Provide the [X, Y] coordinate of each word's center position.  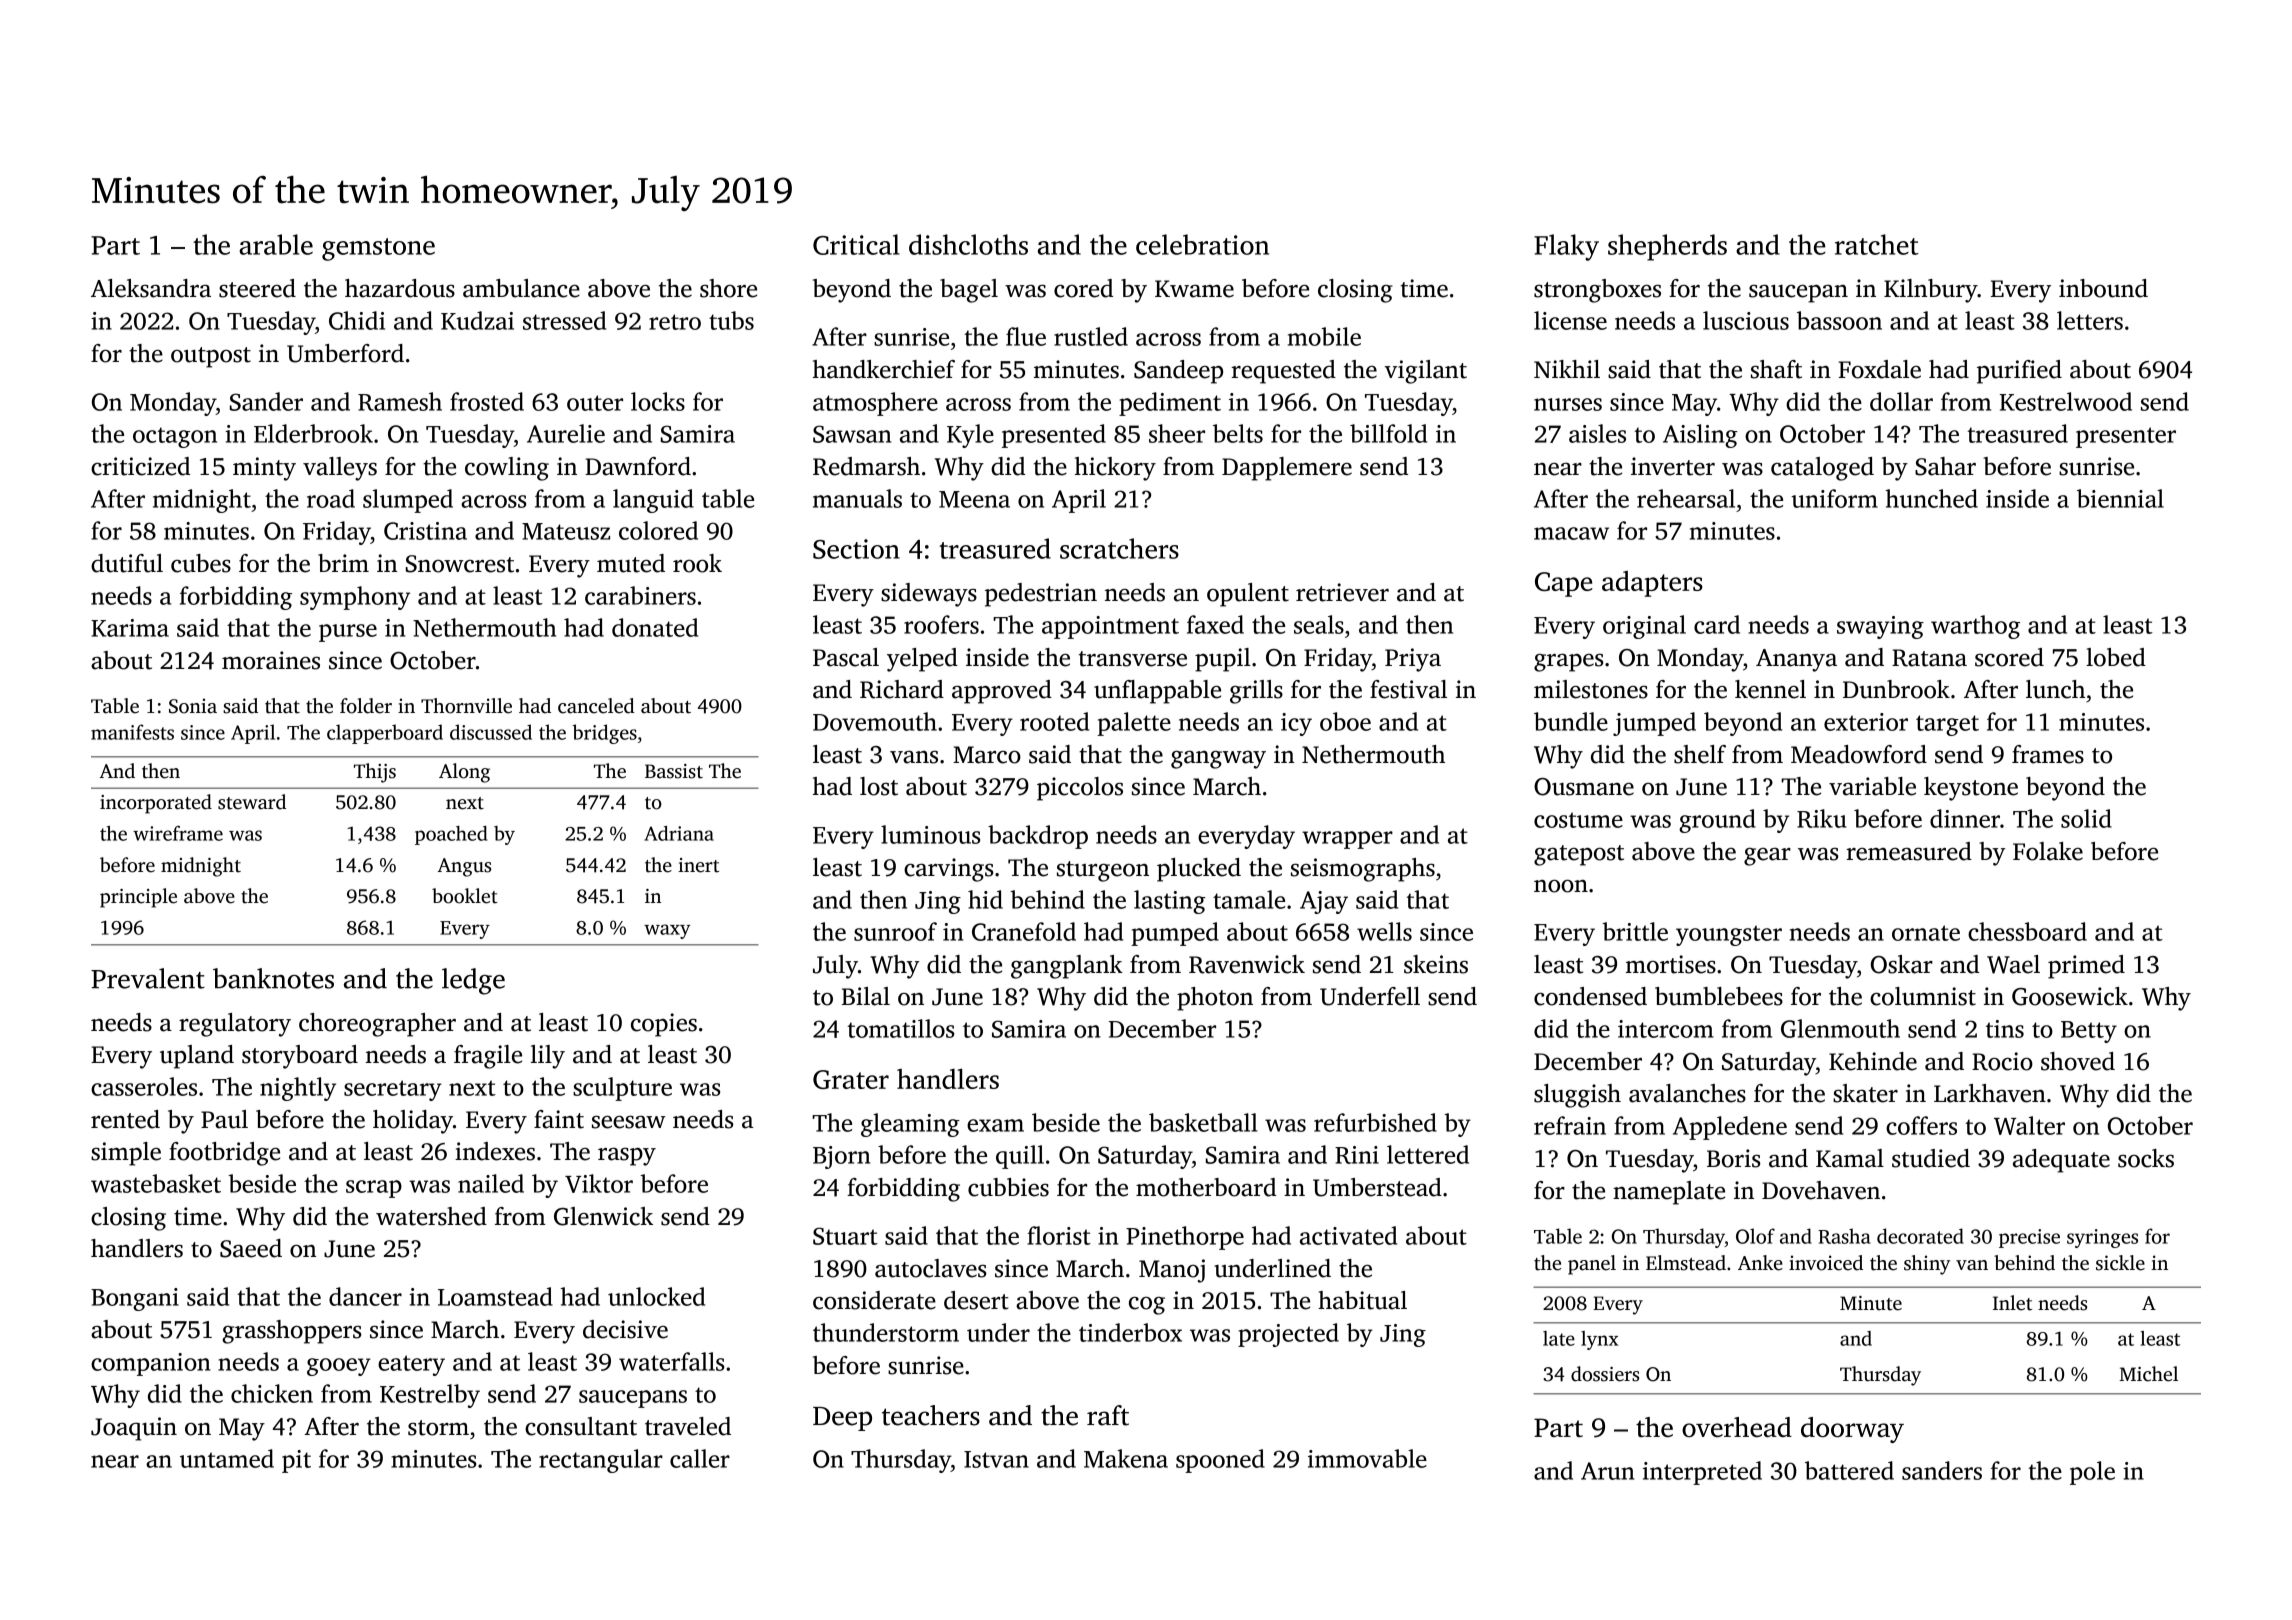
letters [2090, 320]
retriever [1342, 592]
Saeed [251, 1248]
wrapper [1347, 840]
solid [2086, 818]
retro [675, 322]
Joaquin [134, 1429]
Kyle [970, 436]
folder [366, 706]
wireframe [178, 833]
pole [2092, 1473]
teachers [931, 1415]
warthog [1975, 627]
